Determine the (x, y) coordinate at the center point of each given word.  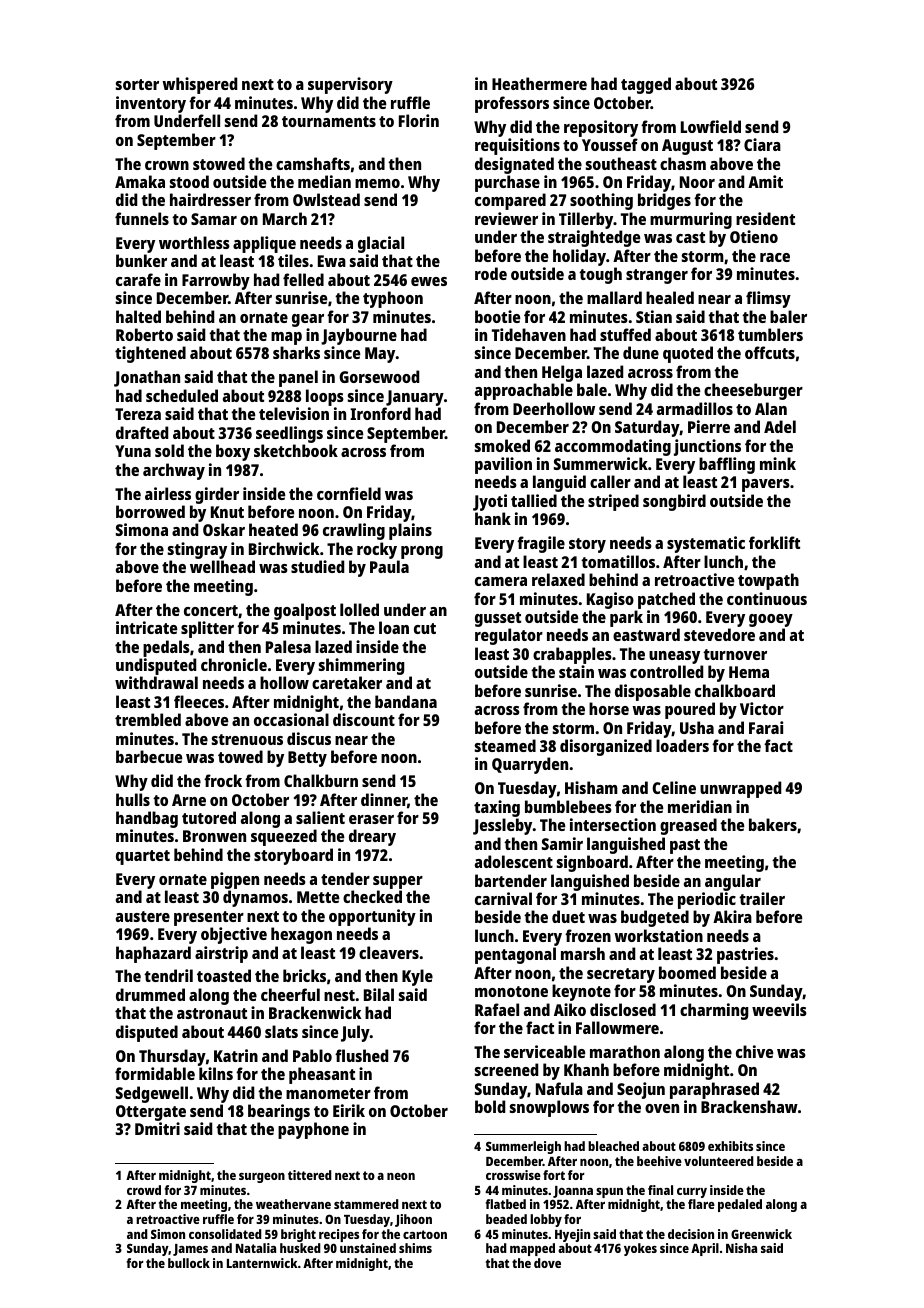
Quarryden (530, 765)
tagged (646, 85)
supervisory (350, 85)
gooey (771, 620)
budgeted (655, 919)
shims (415, 1248)
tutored (209, 817)
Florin (419, 120)
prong (422, 552)
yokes (640, 1249)
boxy (233, 452)
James (190, 1250)
